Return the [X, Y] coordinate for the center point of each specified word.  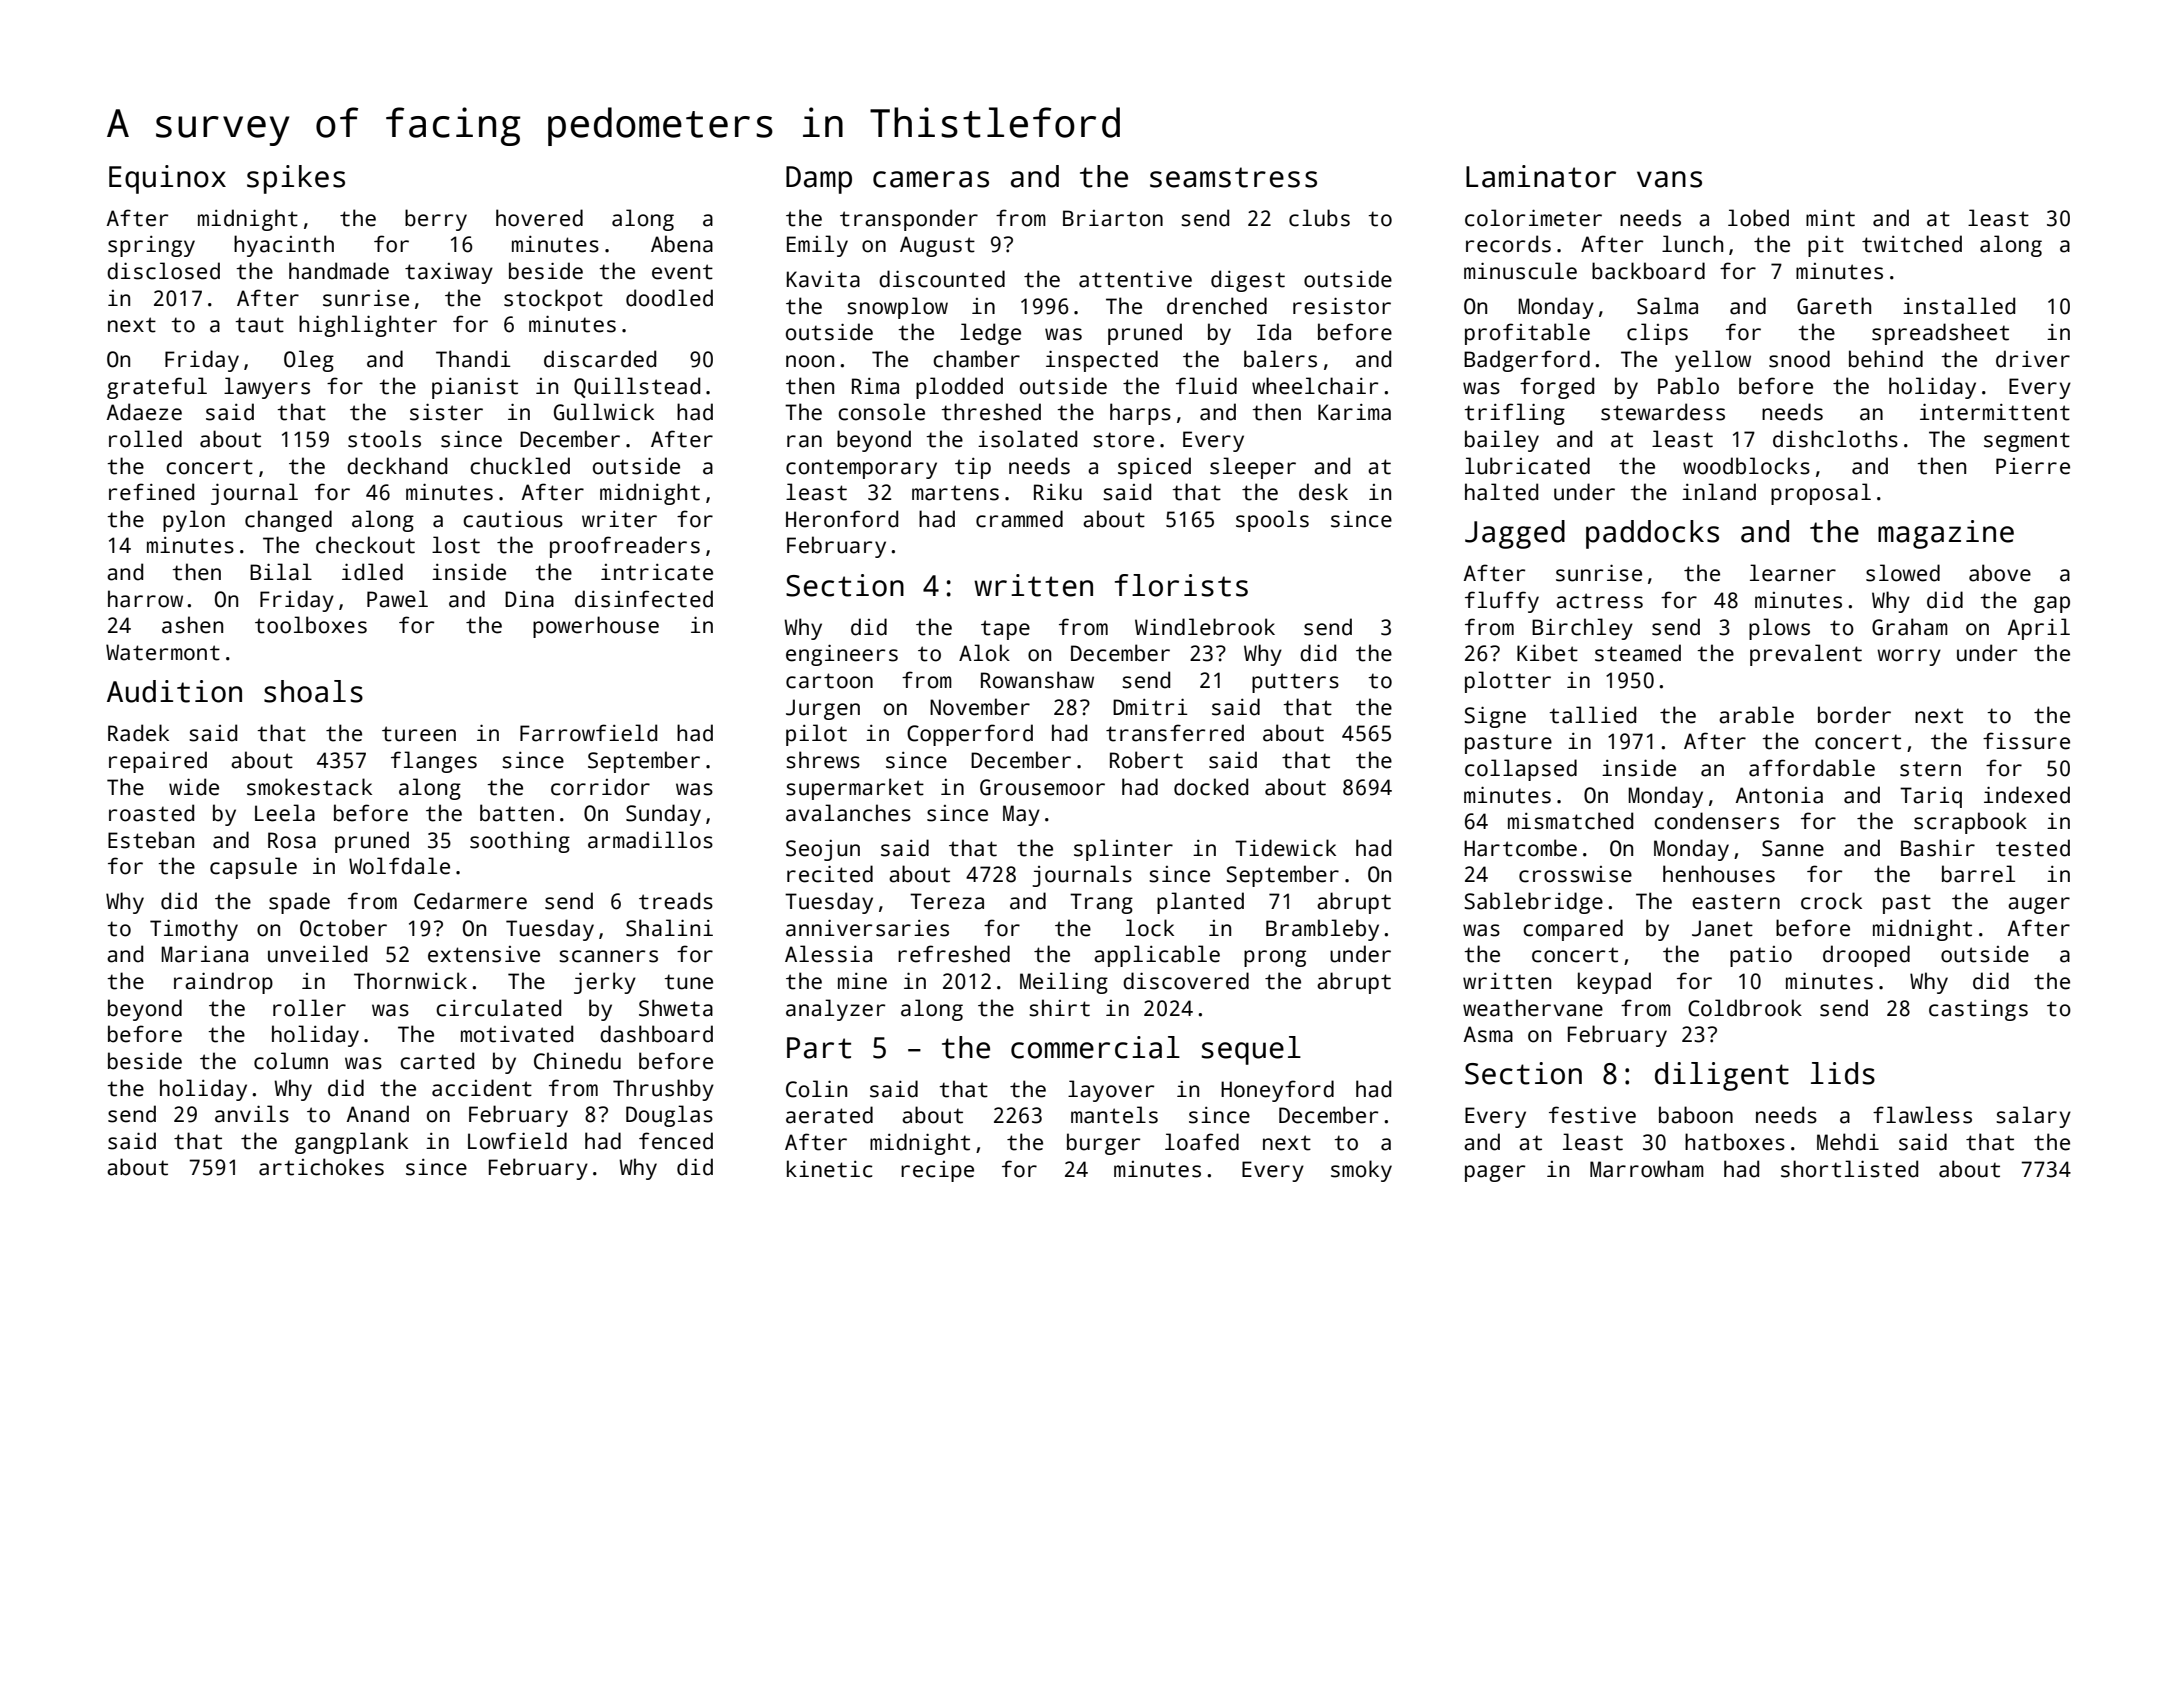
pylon [194, 521]
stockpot [553, 300]
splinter [1123, 850]
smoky [1361, 1171]
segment [2027, 442]
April [2039, 629]
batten [517, 813]
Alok [984, 653]
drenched [1217, 306]
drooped [1866, 956]
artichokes [321, 1167]
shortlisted [1849, 1169]
